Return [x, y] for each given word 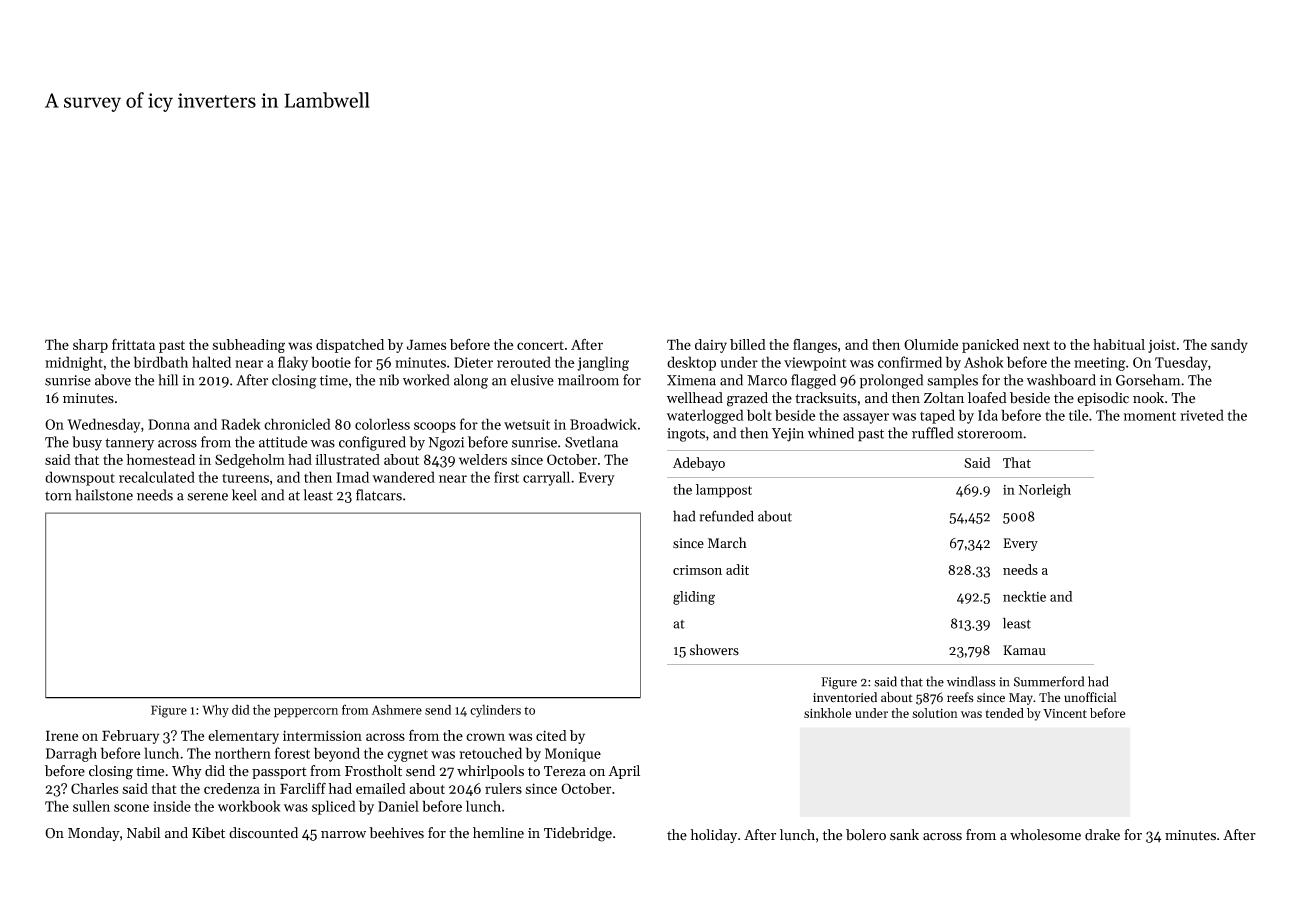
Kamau [1024, 650]
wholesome [1045, 835]
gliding [694, 598]
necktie [1024, 596]
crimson [697, 570]
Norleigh [1045, 491]
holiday [714, 836]
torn [58, 496]
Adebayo [699, 464]
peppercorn [306, 713]
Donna [169, 424]
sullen [91, 806]
